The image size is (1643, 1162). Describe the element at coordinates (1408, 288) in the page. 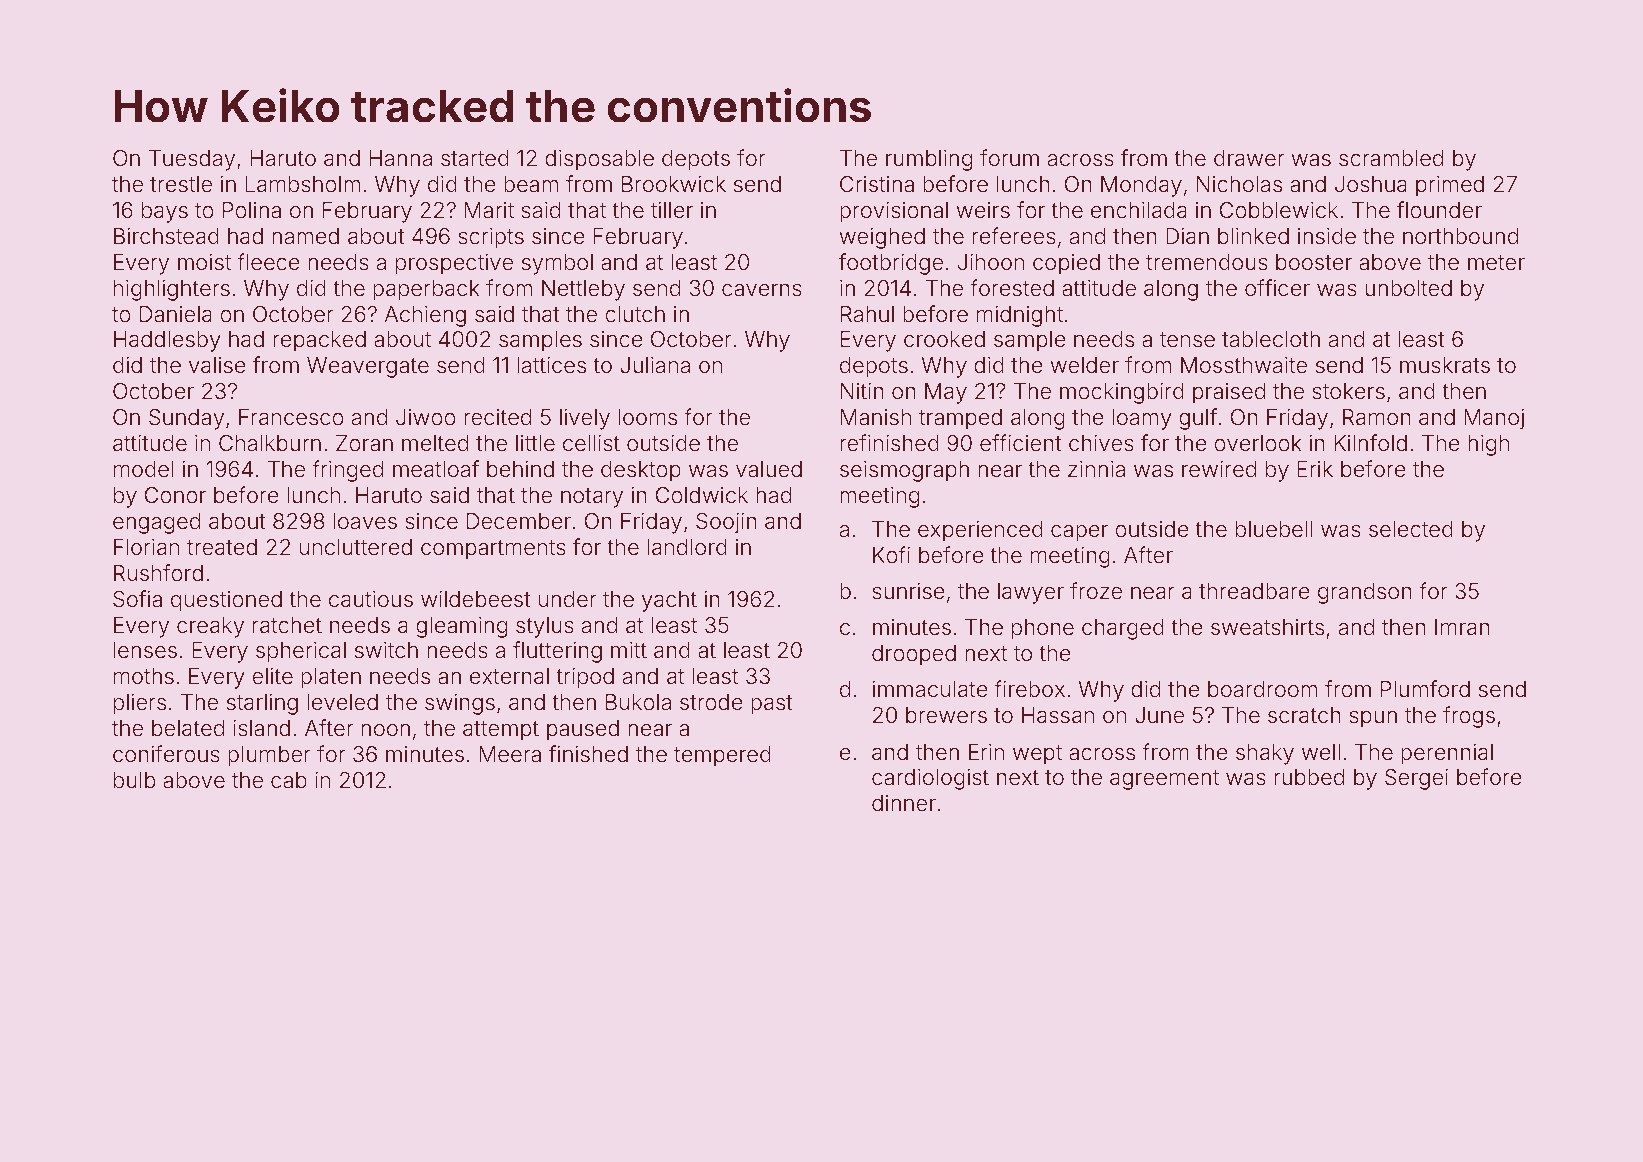

I see `unbolted` at that location.
